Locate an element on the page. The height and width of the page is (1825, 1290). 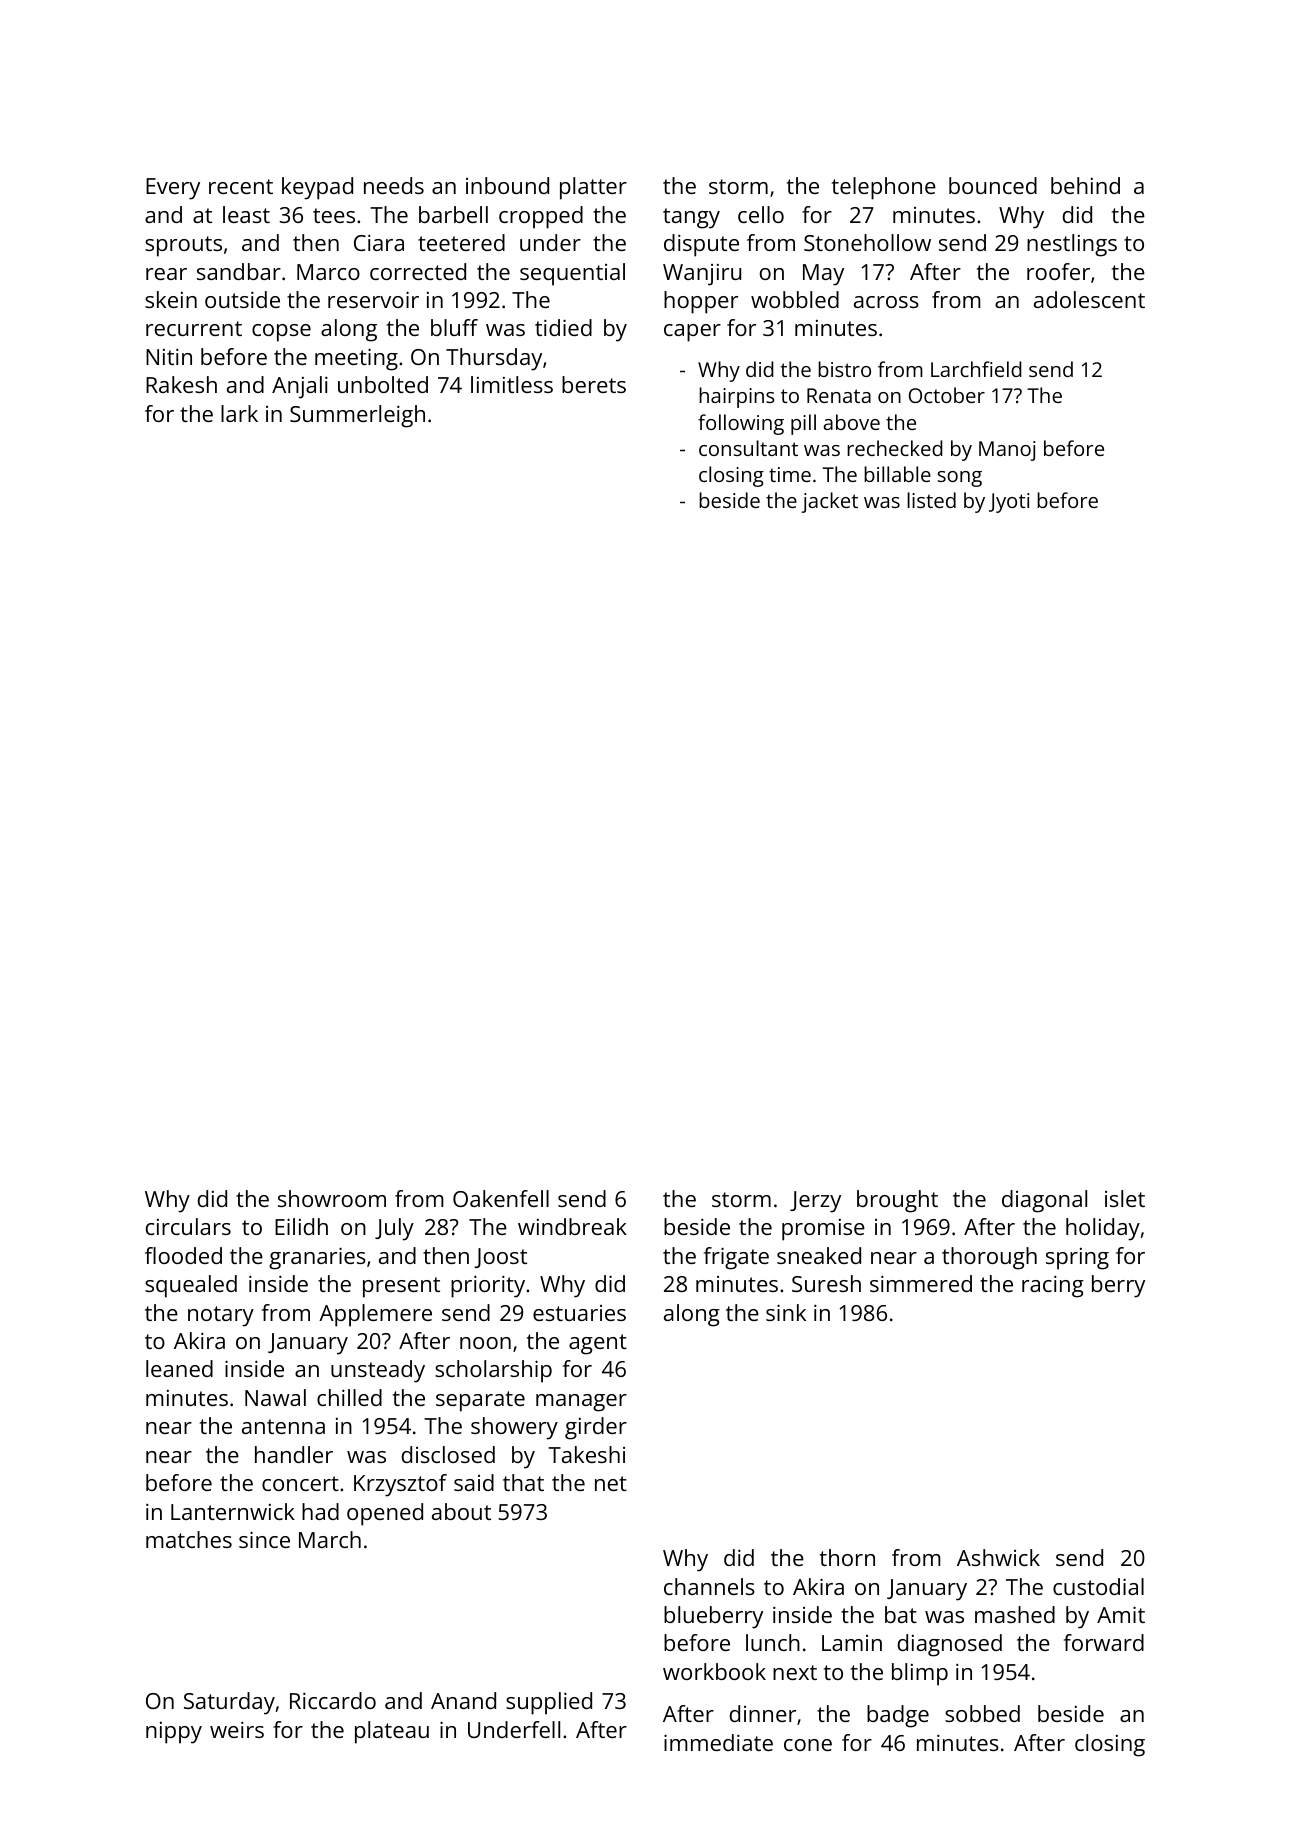
keypad is located at coordinates (317, 188).
